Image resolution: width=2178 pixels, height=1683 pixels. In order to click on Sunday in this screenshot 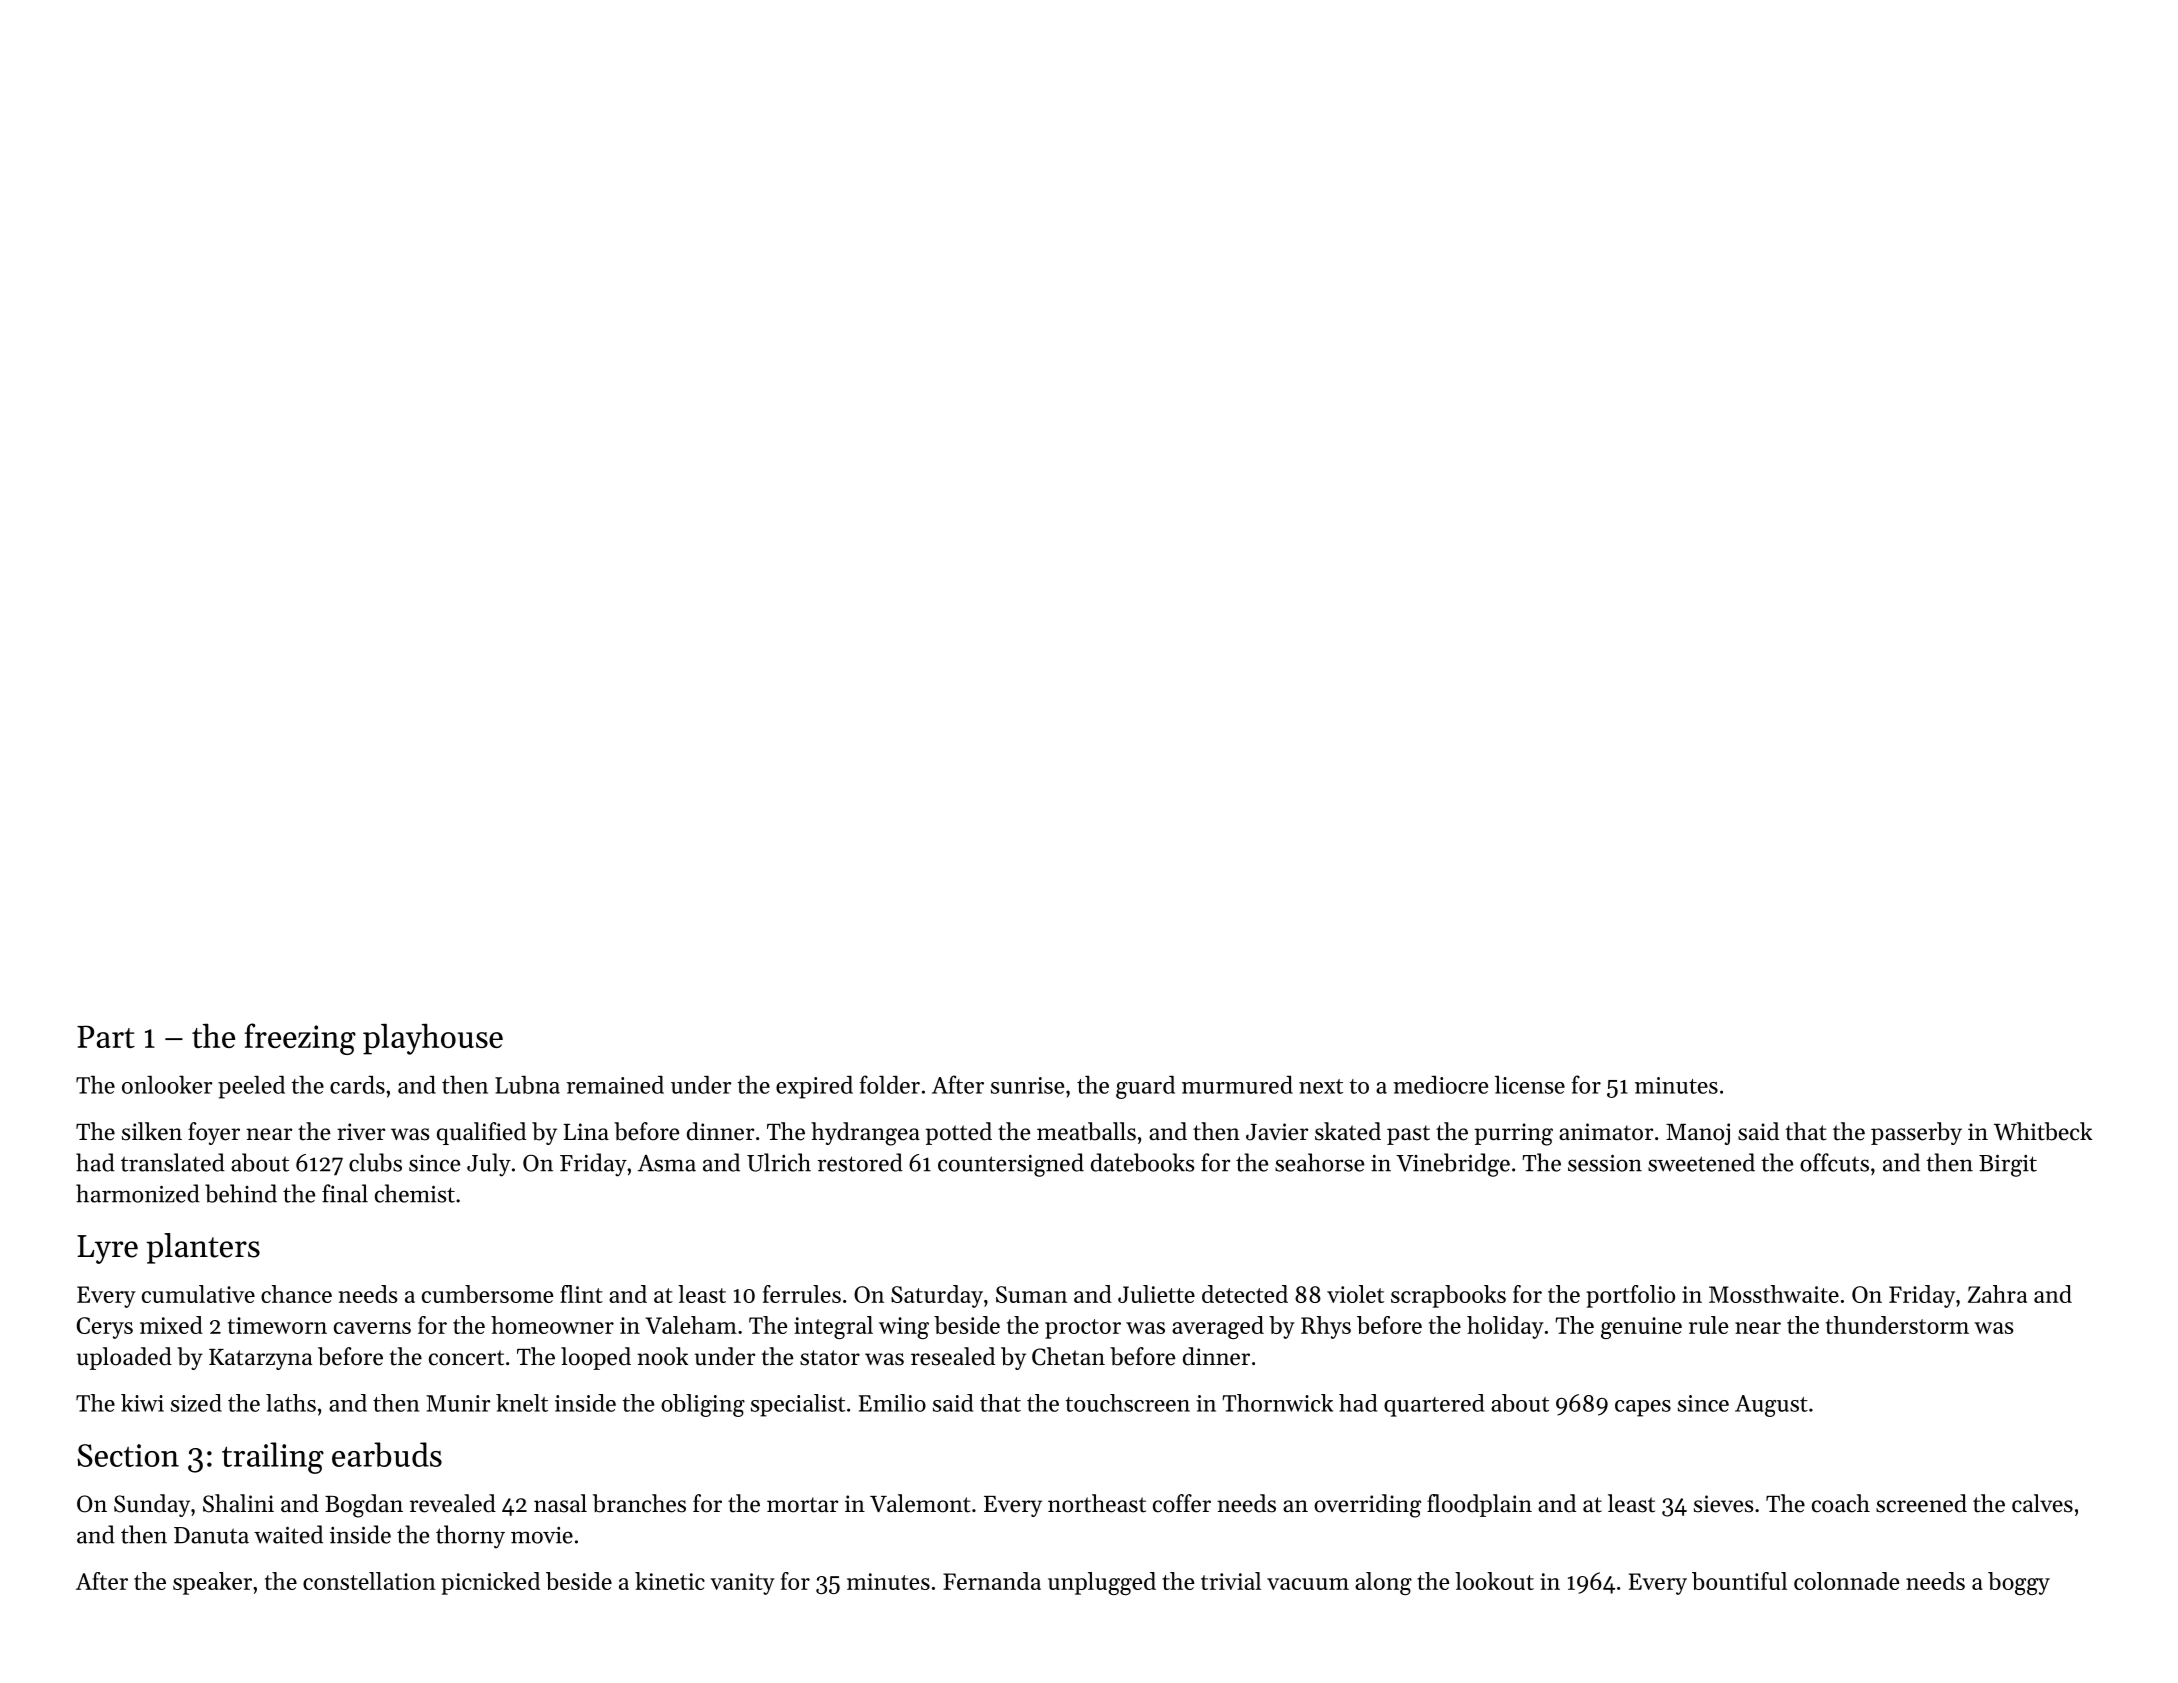, I will do `click(152, 1505)`.
